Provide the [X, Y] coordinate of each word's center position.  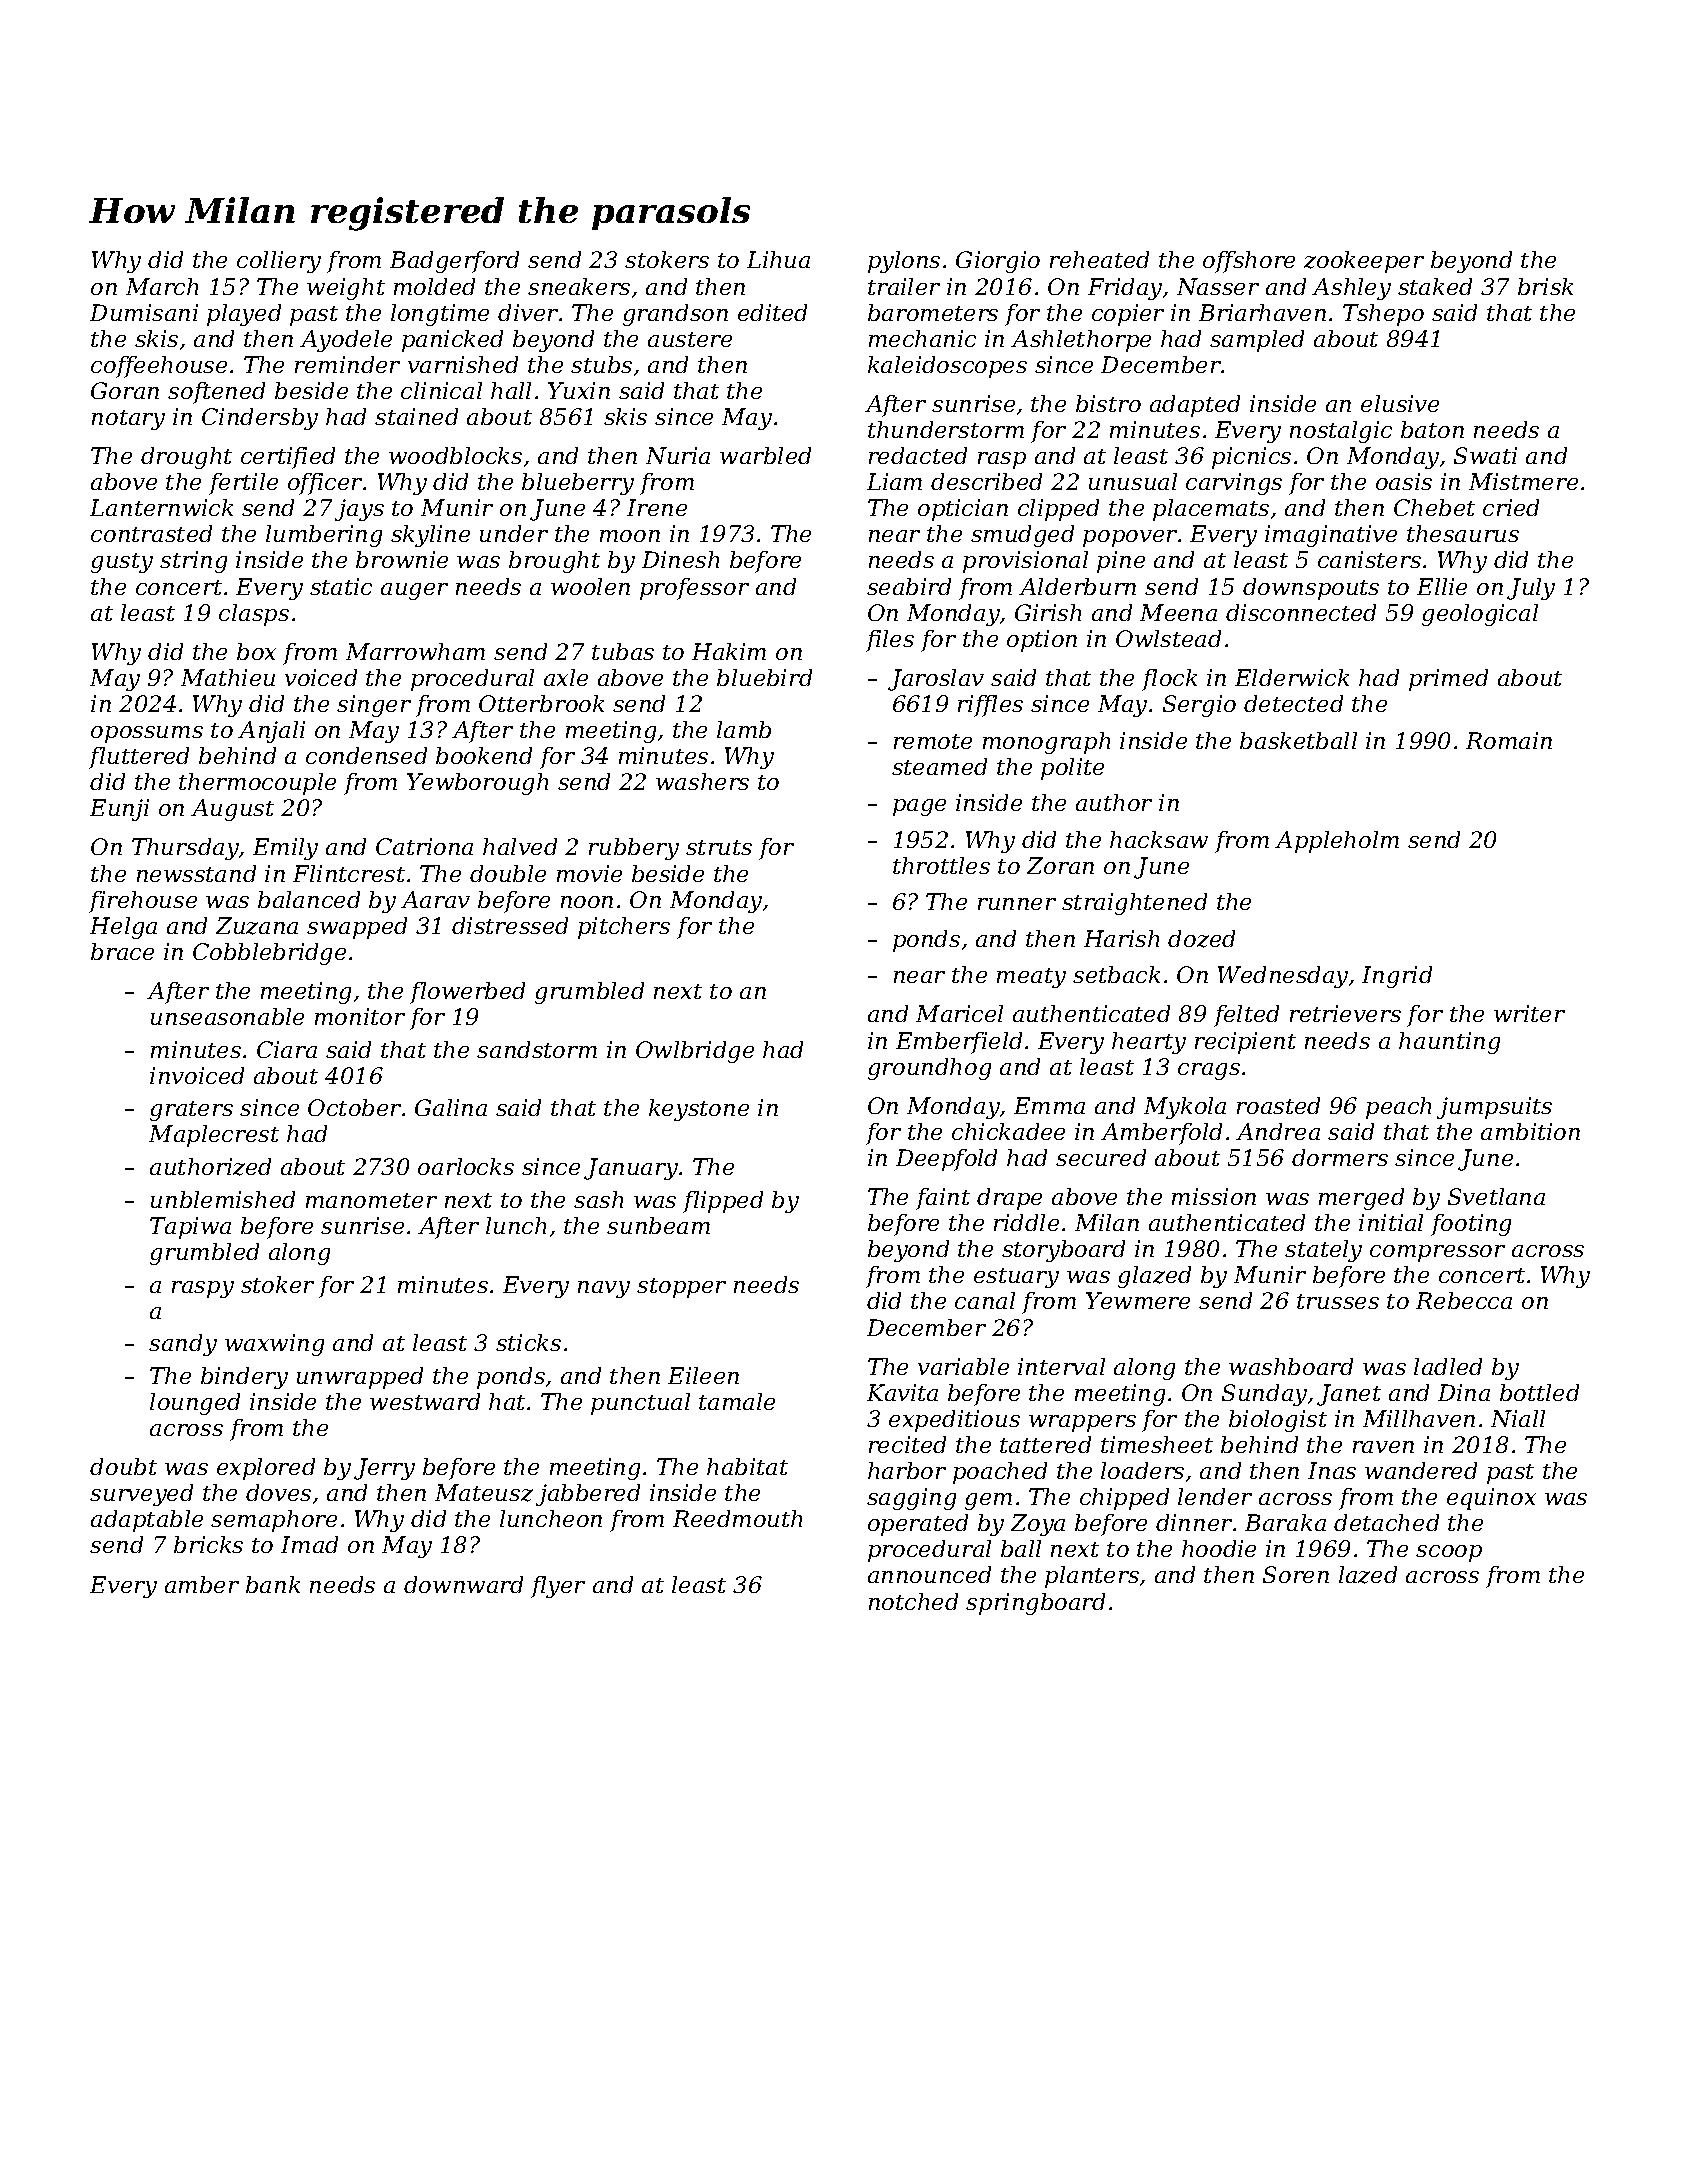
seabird [909, 586]
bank [273, 1584]
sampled [1257, 341]
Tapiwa [190, 1228]
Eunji [119, 810]
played [244, 315]
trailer [904, 286]
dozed [1201, 939]
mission [1214, 1196]
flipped [723, 1202]
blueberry [578, 484]
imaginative [1331, 536]
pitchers [624, 928]
